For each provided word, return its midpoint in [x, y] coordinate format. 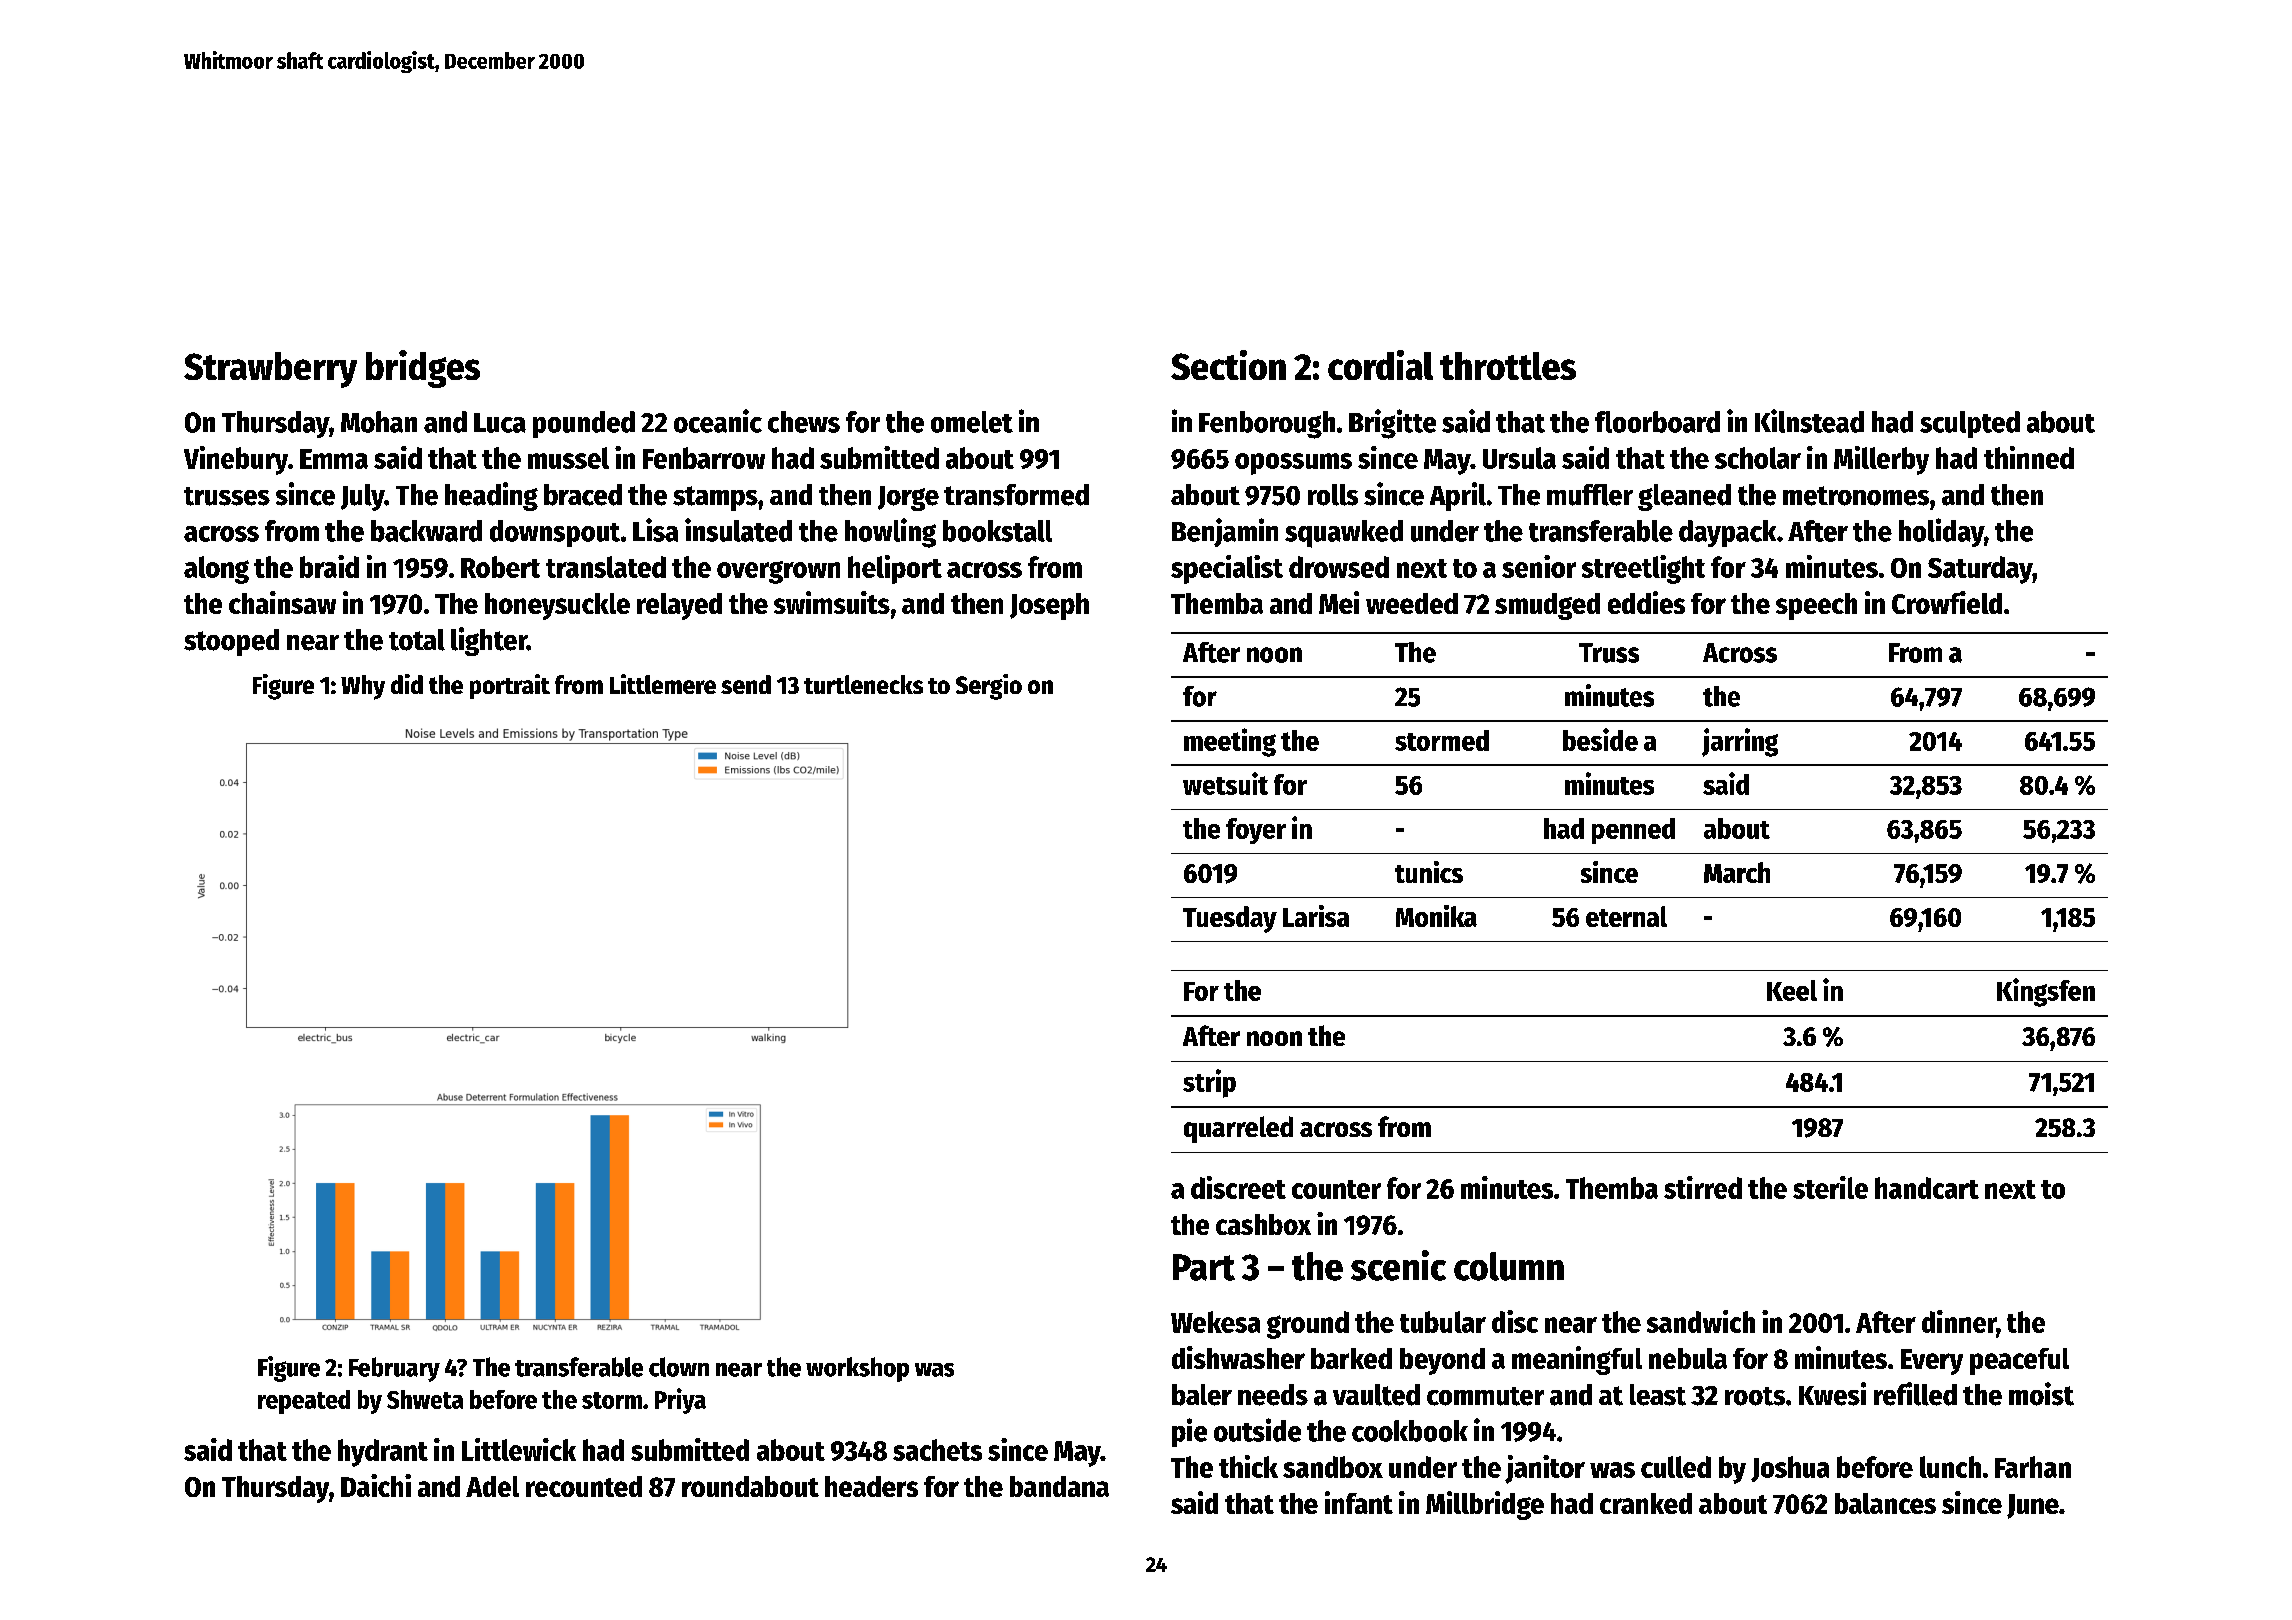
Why [363, 687]
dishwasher [1238, 1357]
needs [1273, 1395]
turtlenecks [863, 684]
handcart [1927, 1188]
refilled [1915, 1394]
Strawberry [270, 370]
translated [606, 567]
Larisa [1316, 916]
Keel [1792, 990]
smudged [1547, 606]
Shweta [425, 1399]
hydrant [383, 1453]
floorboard [1657, 422]
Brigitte [1392, 424]
